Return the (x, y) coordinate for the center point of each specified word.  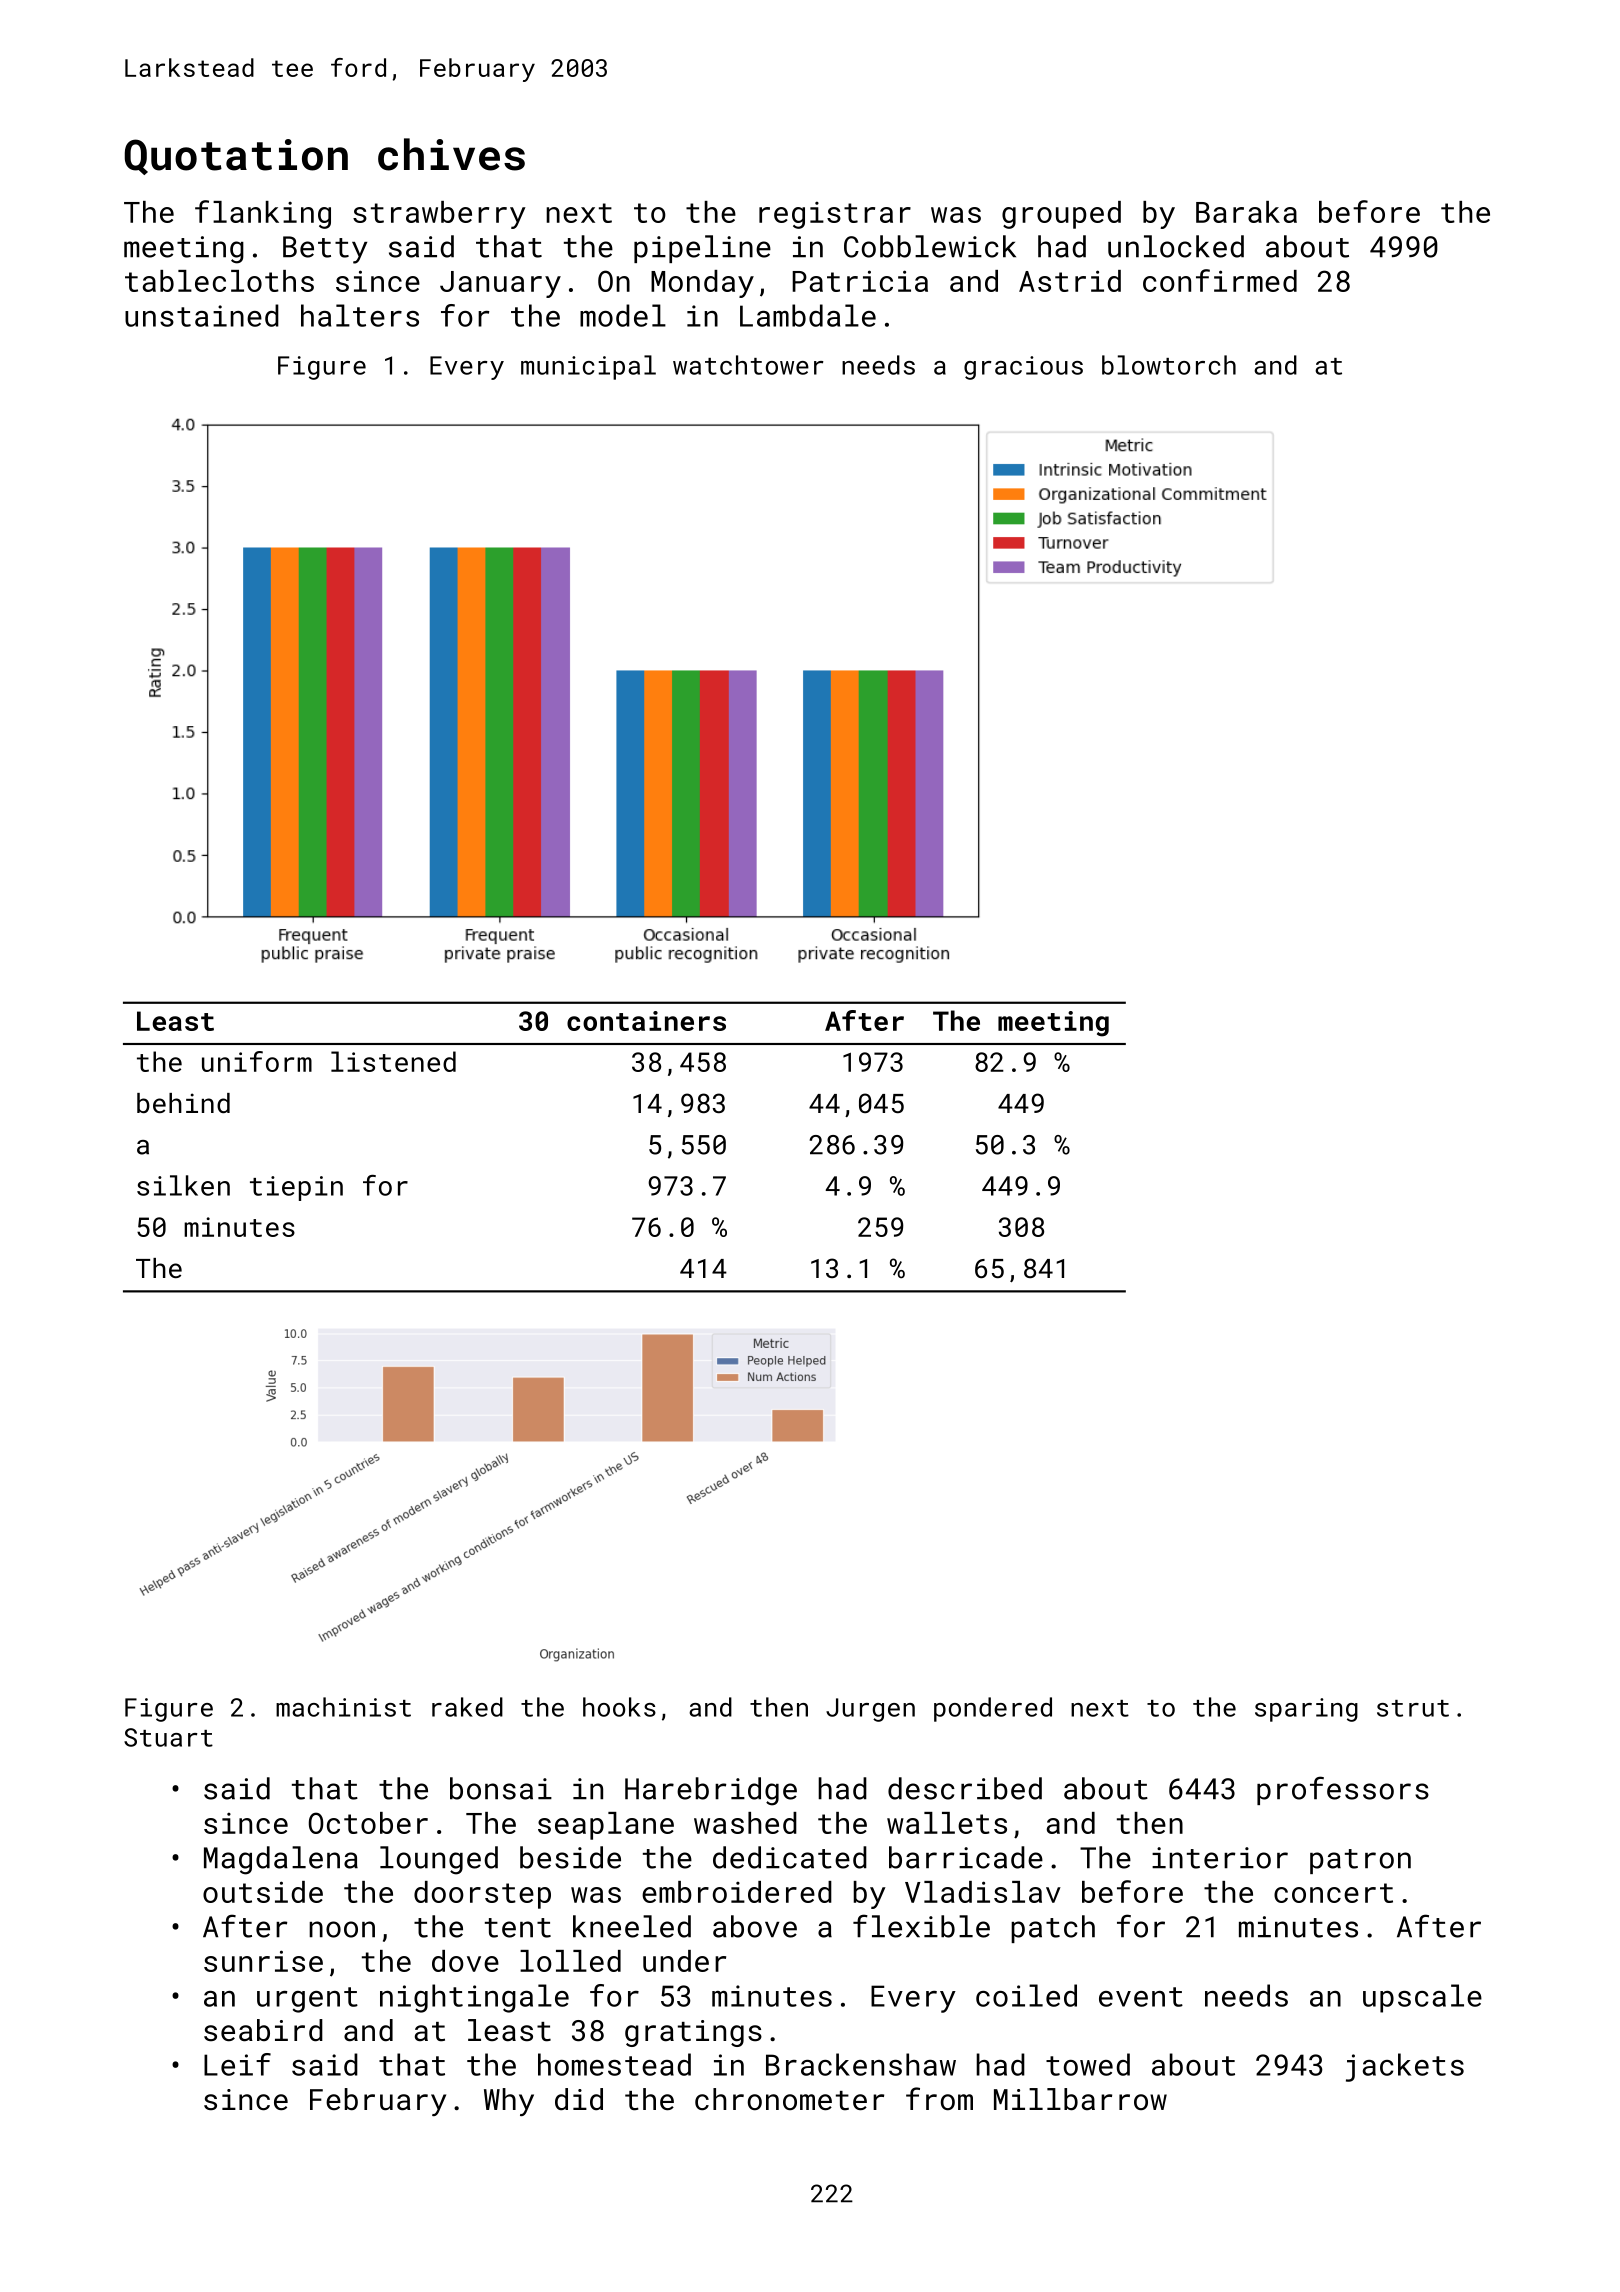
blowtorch (1169, 365)
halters (360, 315)
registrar (835, 215)
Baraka (1246, 212)
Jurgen (870, 1710)
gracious (1023, 368)
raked (467, 1707)
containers (646, 1021)
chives (451, 154)
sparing (1306, 1710)
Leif (237, 2064)
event (1141, 1997)
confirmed (1220, 280)
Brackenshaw (861, 2064)
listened (393, 1061)
